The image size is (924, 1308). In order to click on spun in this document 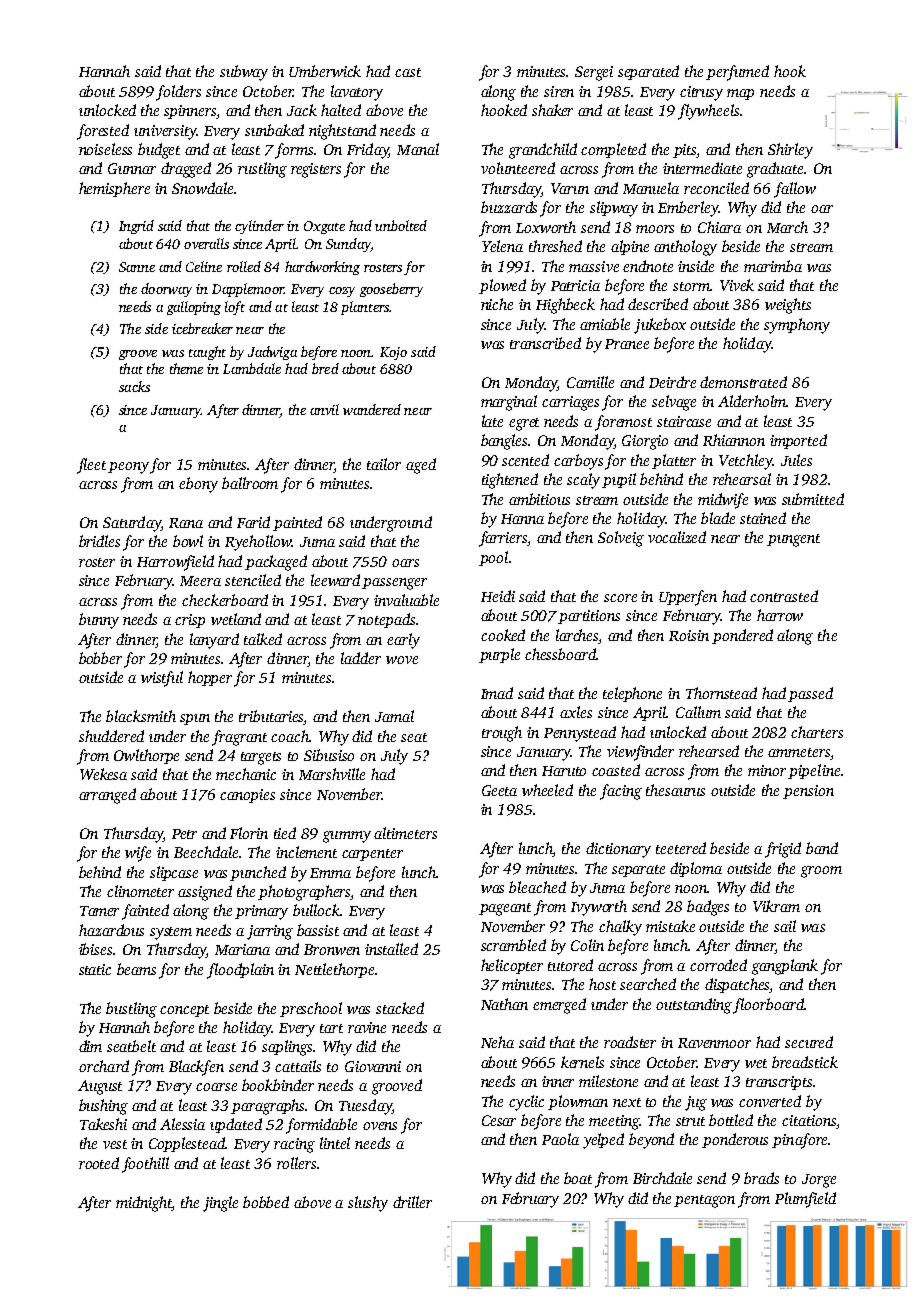, I will do `click(195, 719)`.
